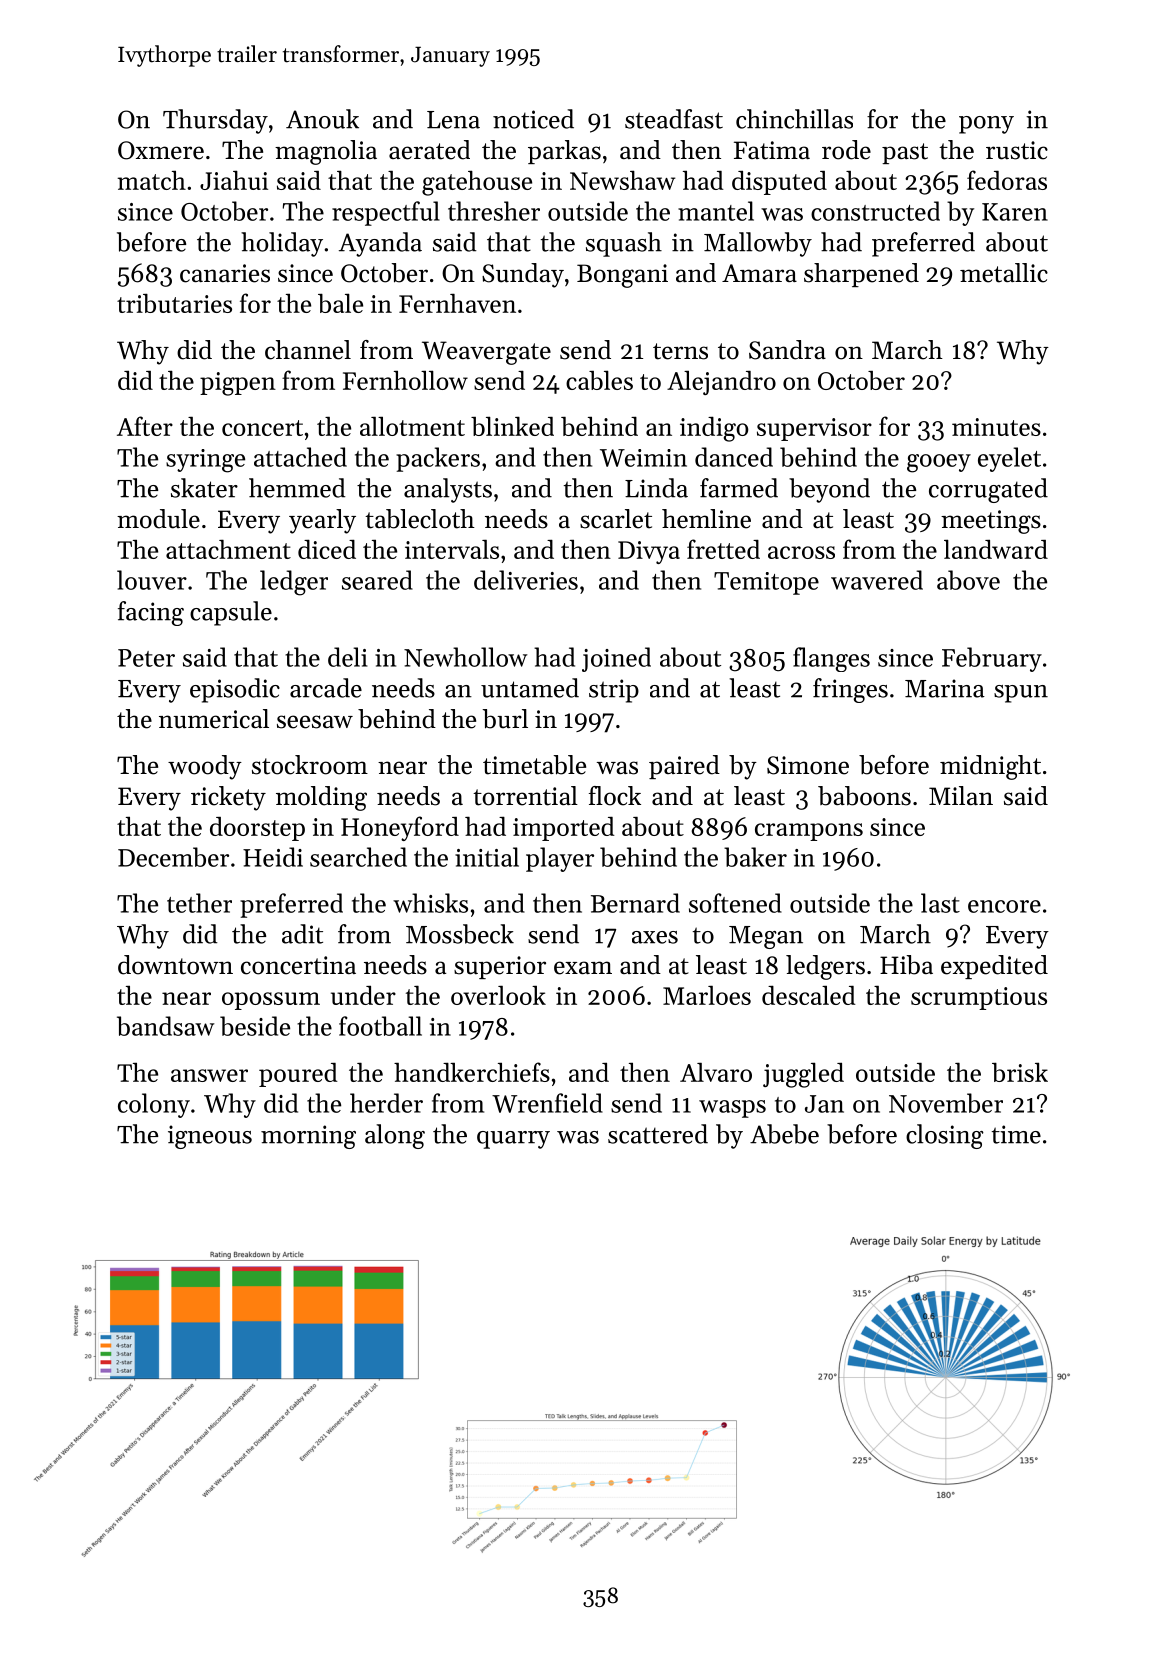  What do you see at coordinates (758, 244) in the page?
I see `Mallowby` at bounding box center [758, 244].
